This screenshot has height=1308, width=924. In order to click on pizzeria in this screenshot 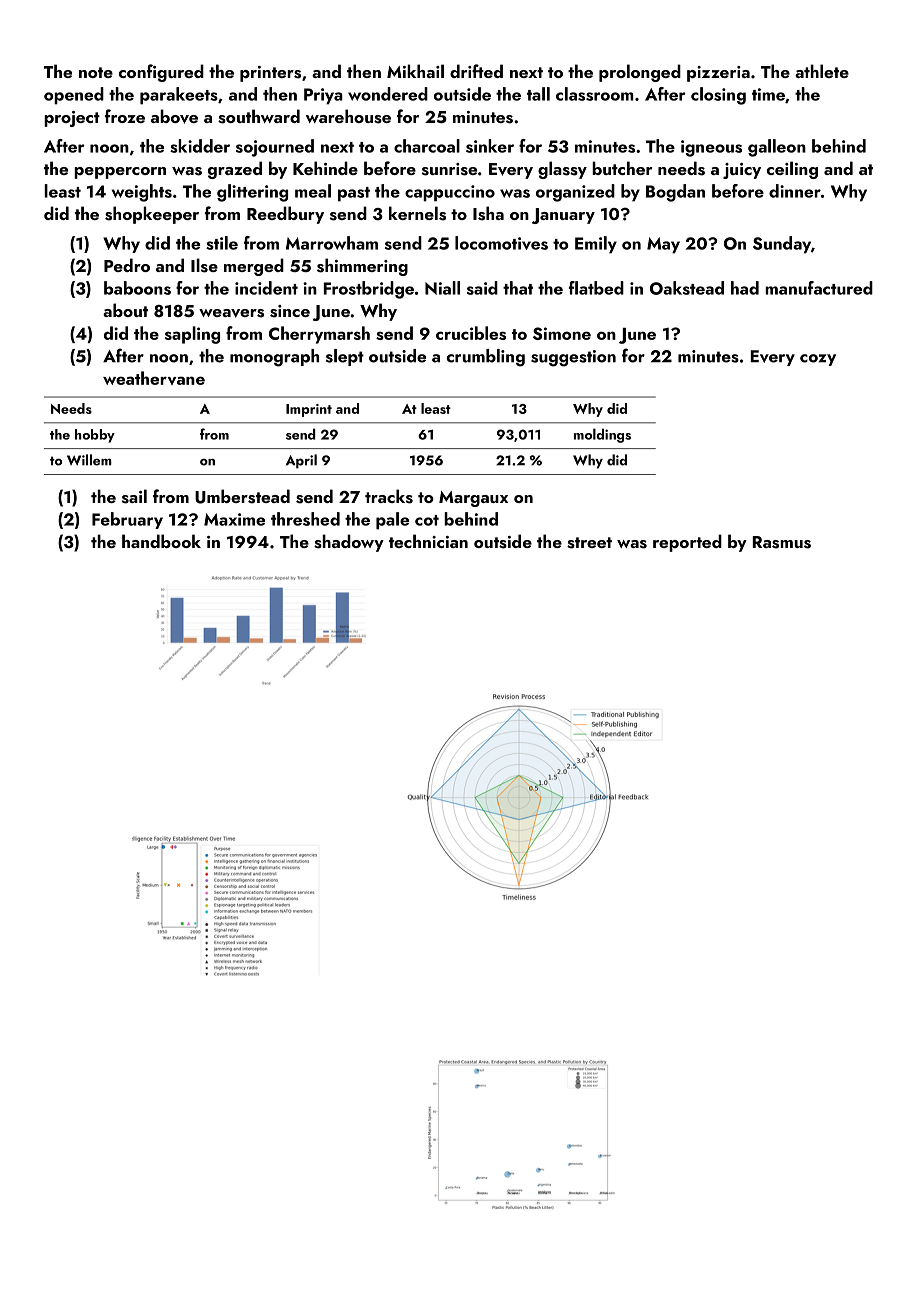, I will do `click(718, 74)`.
